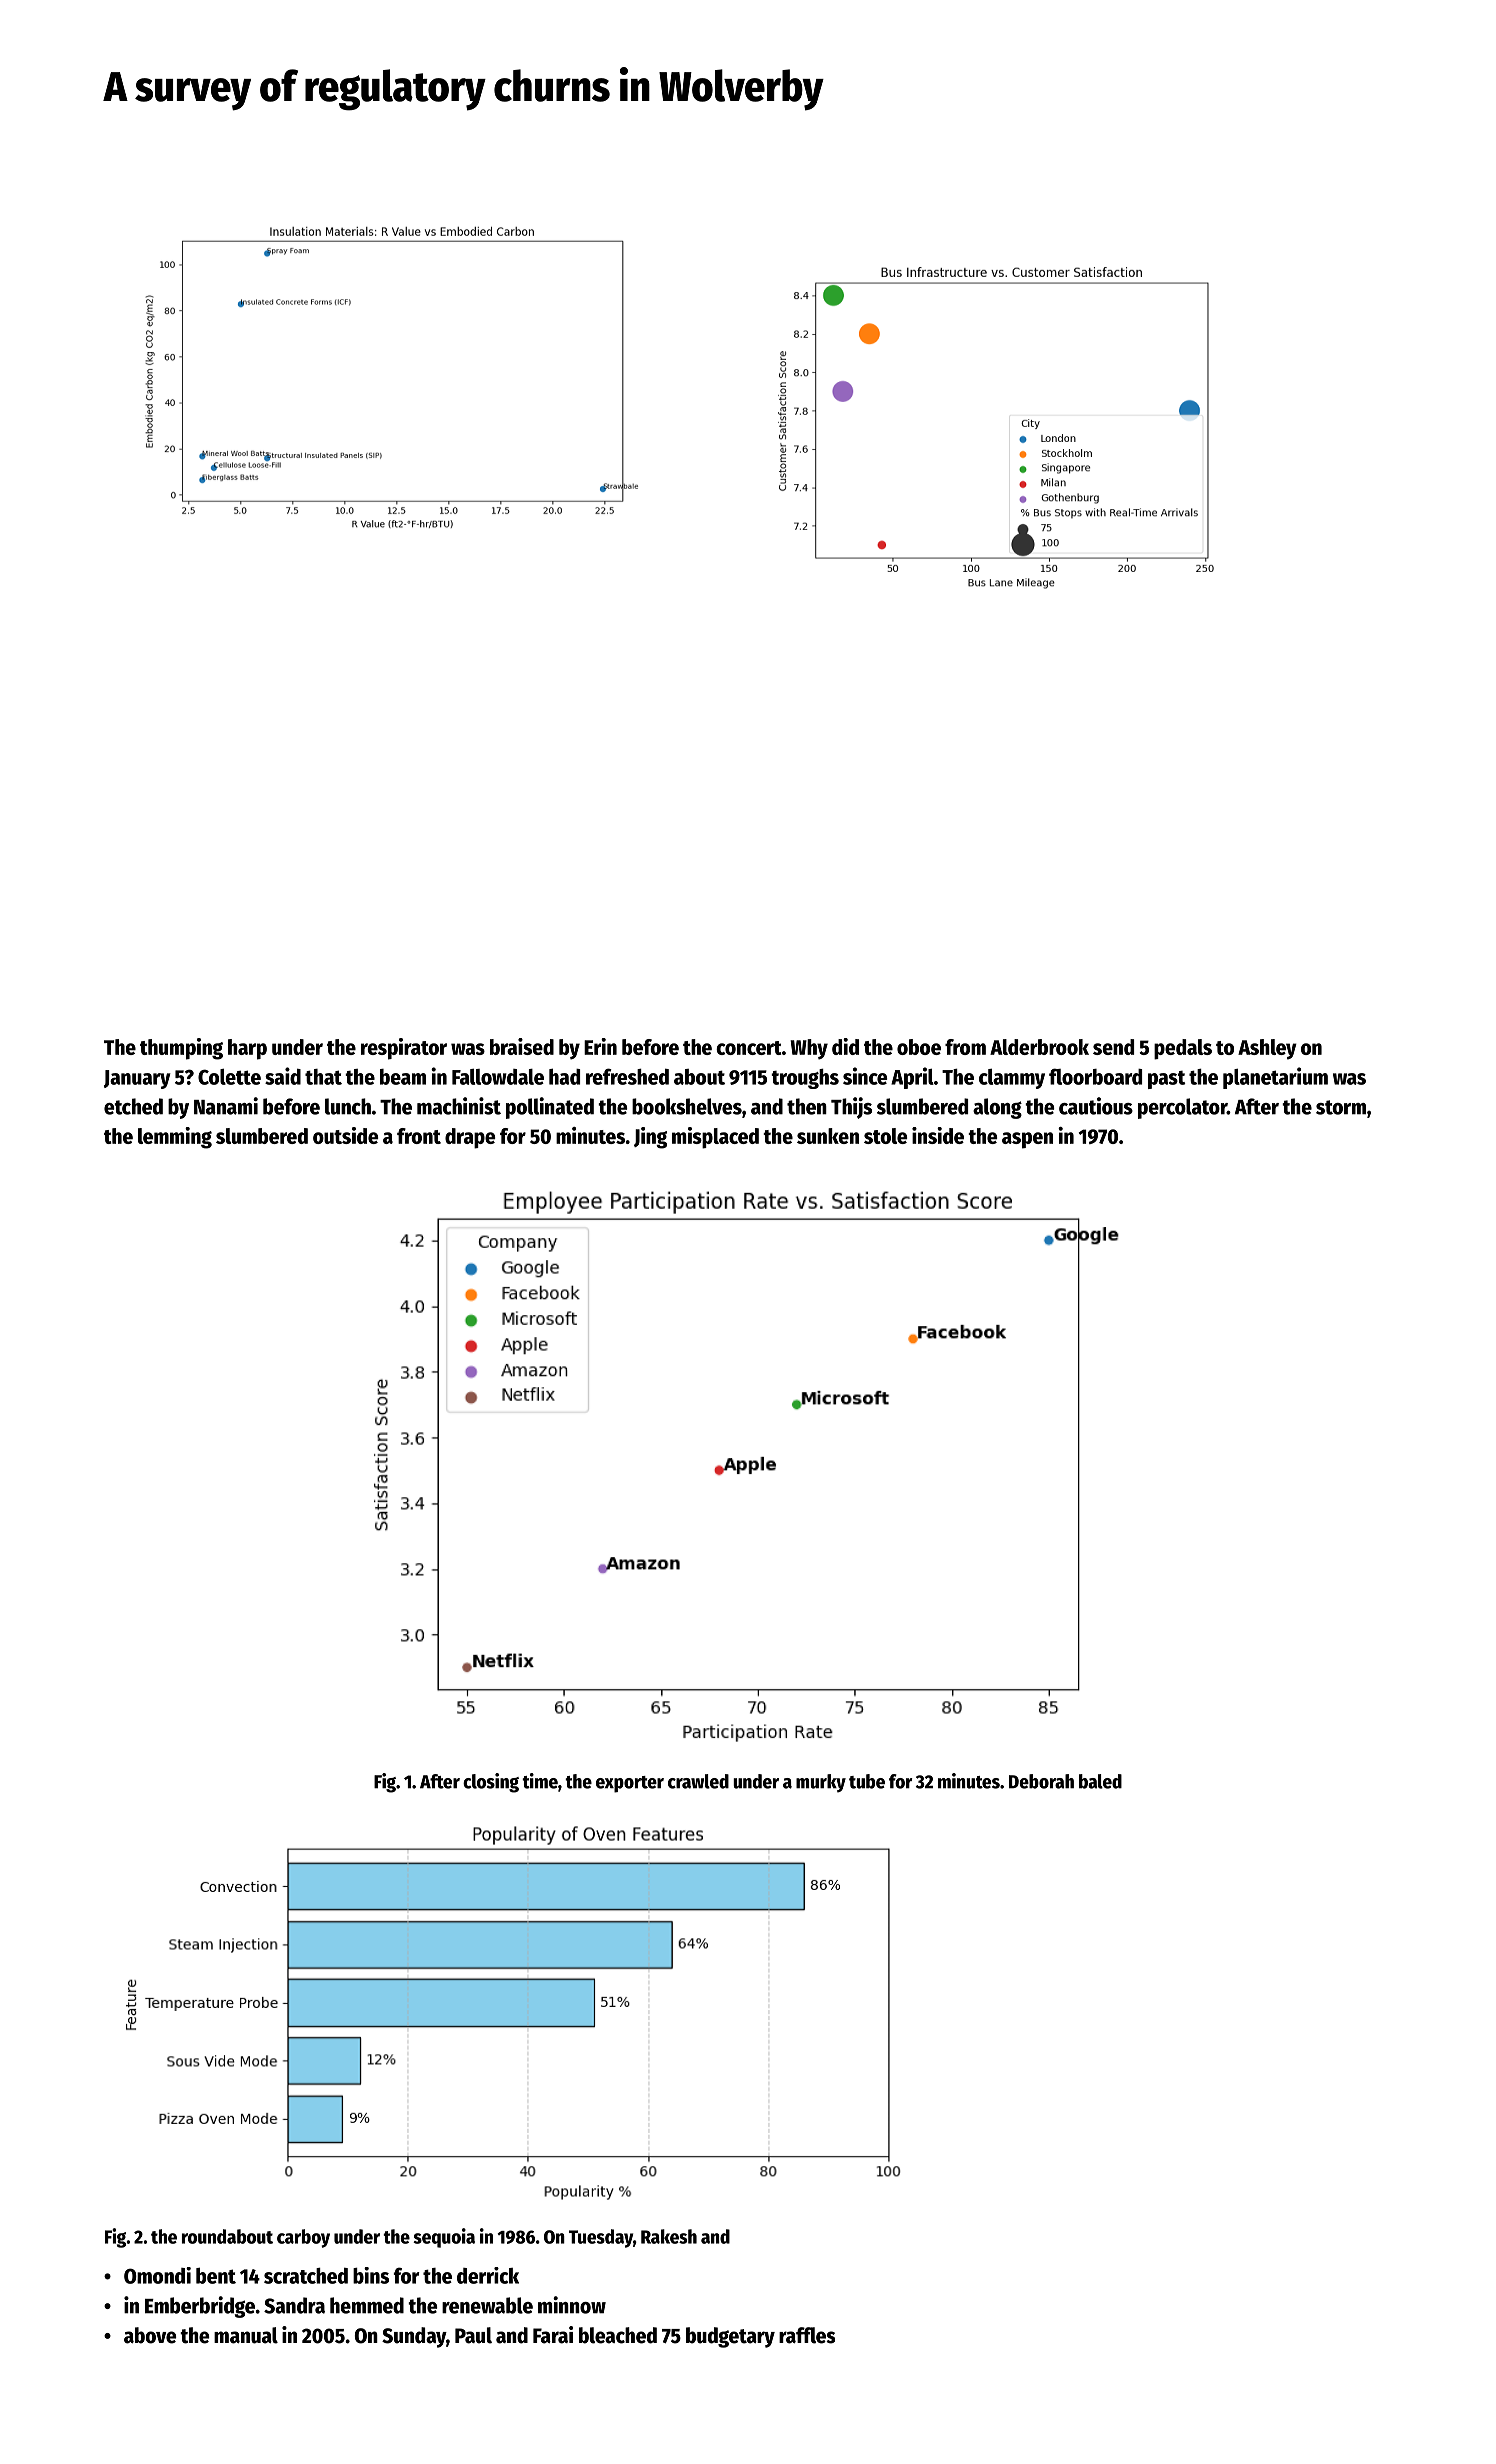 This screenshot has height=2464, width=1496. Describe the element at coordinates (216, 2275) in the screenshot. I see `bent` at that location.
